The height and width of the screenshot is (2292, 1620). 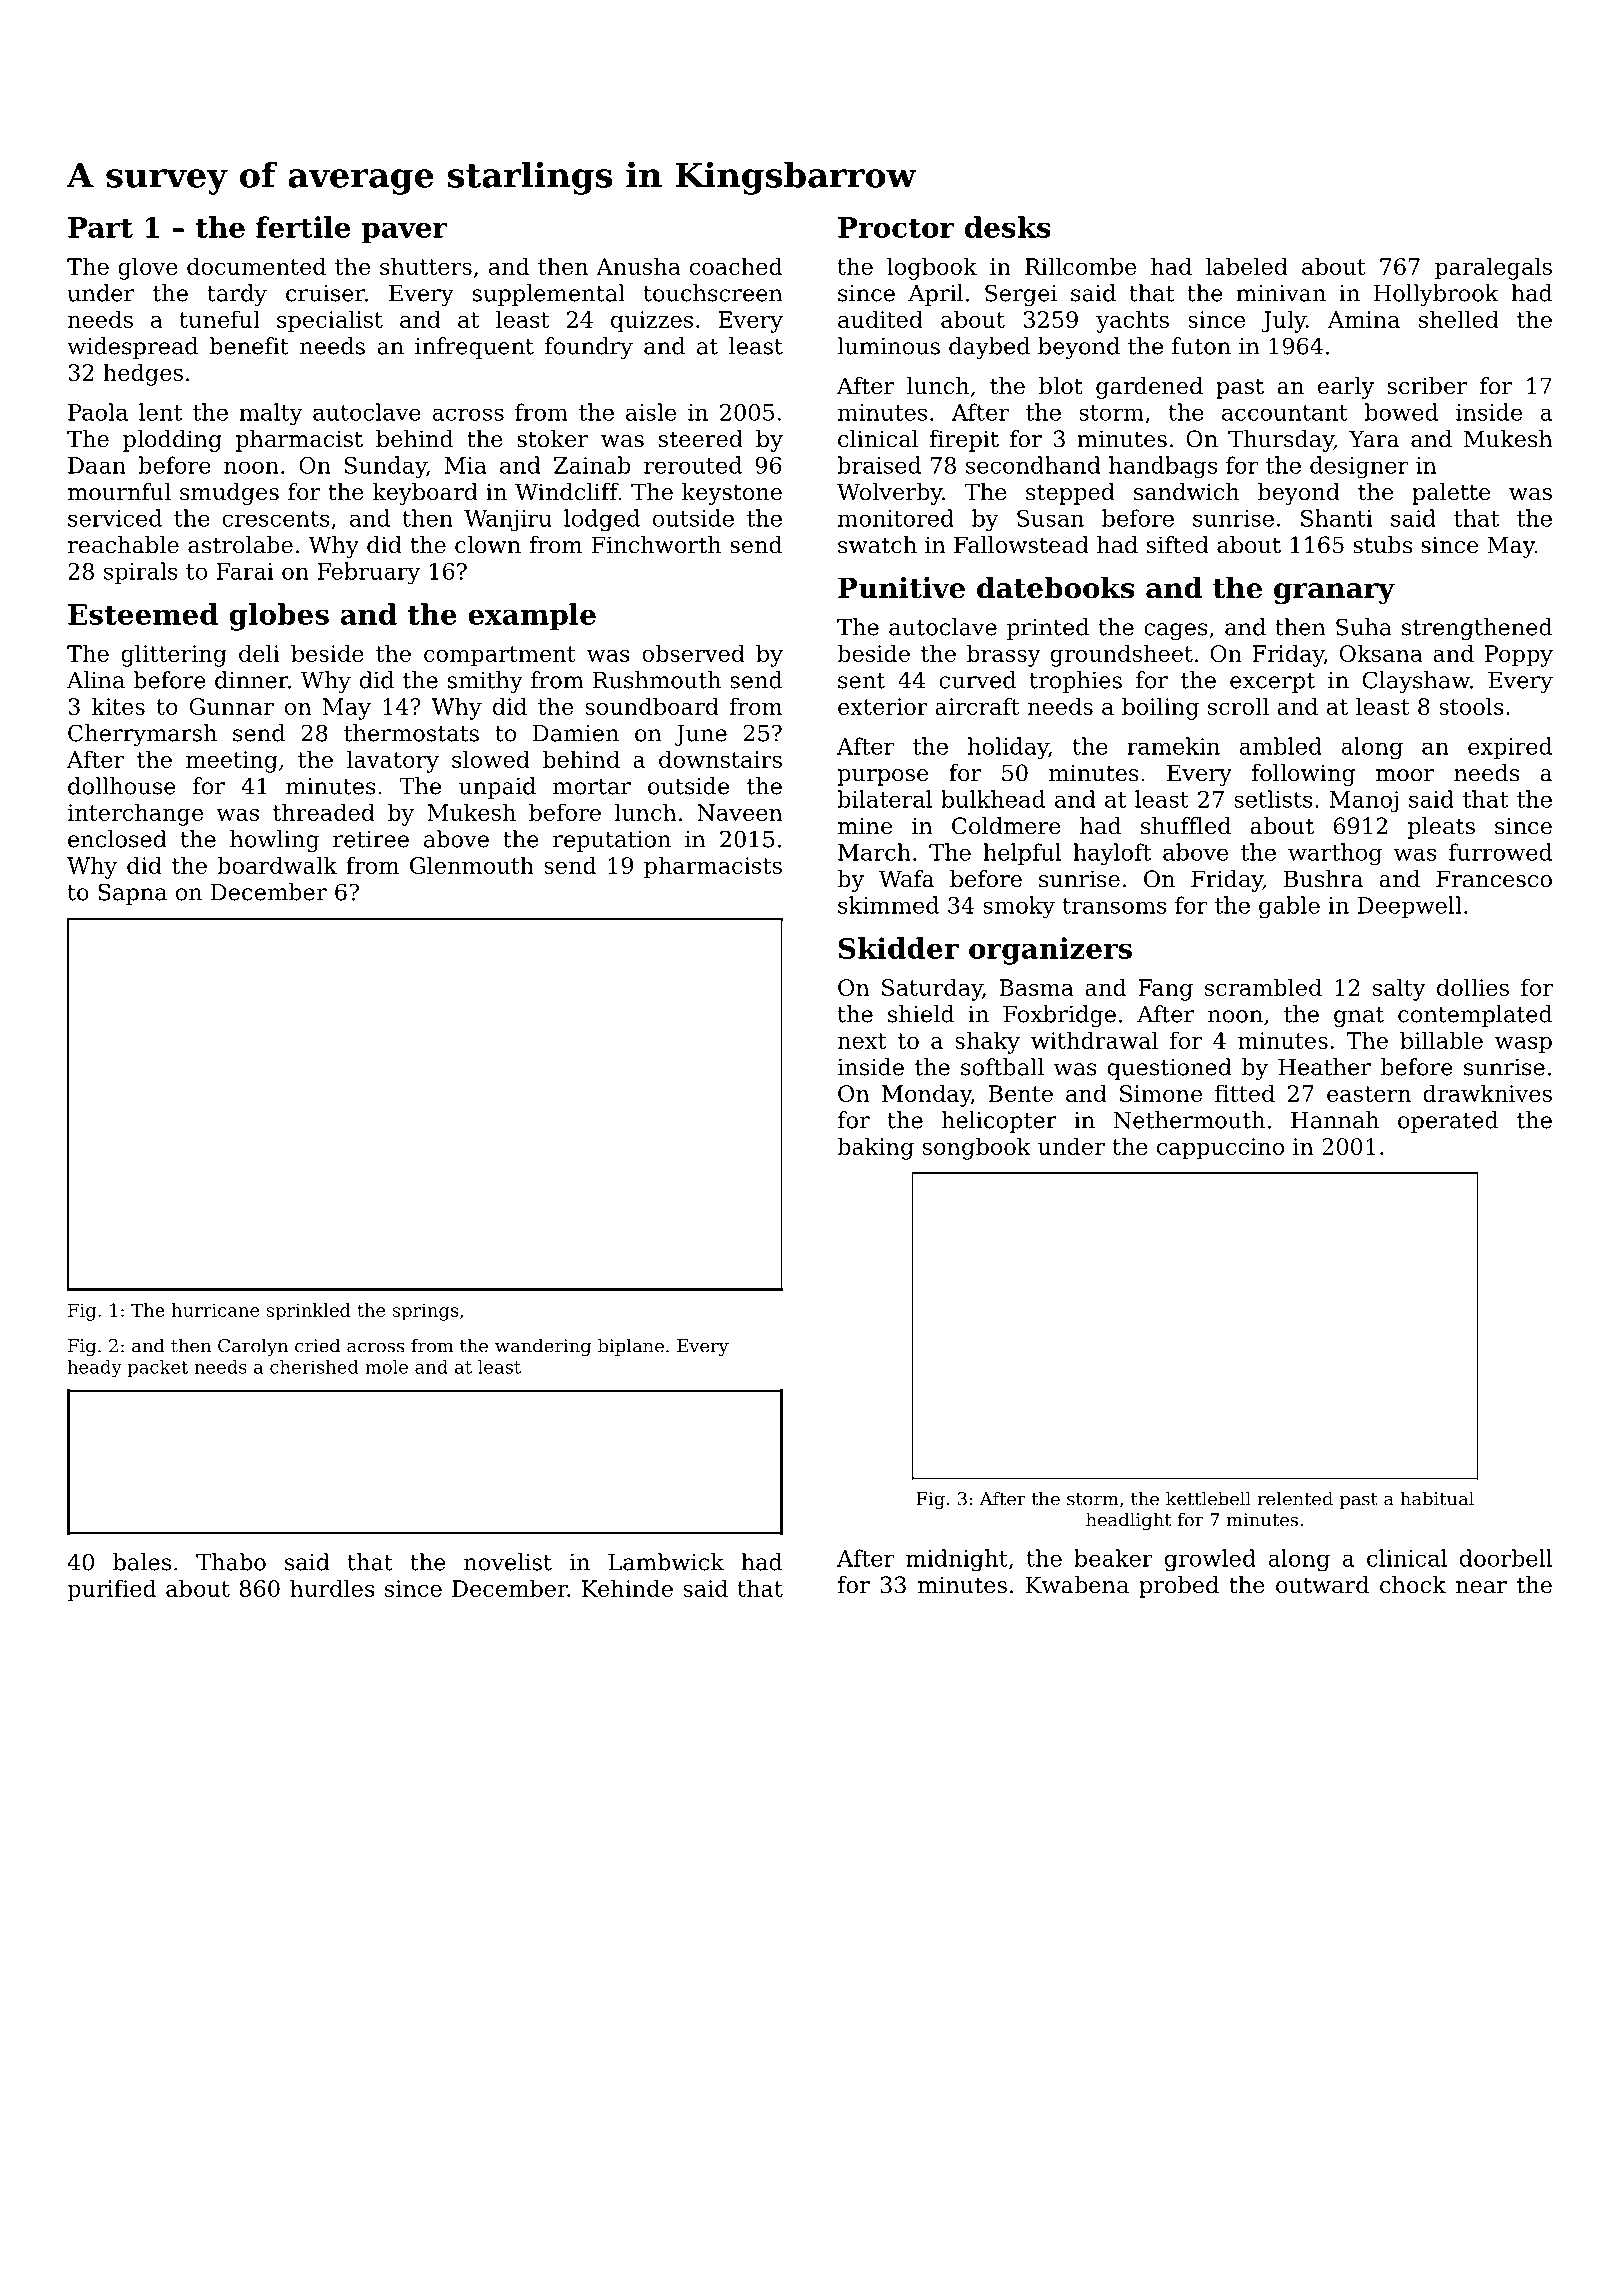 I want to click on wandering, so click(x=543, y=1347).
